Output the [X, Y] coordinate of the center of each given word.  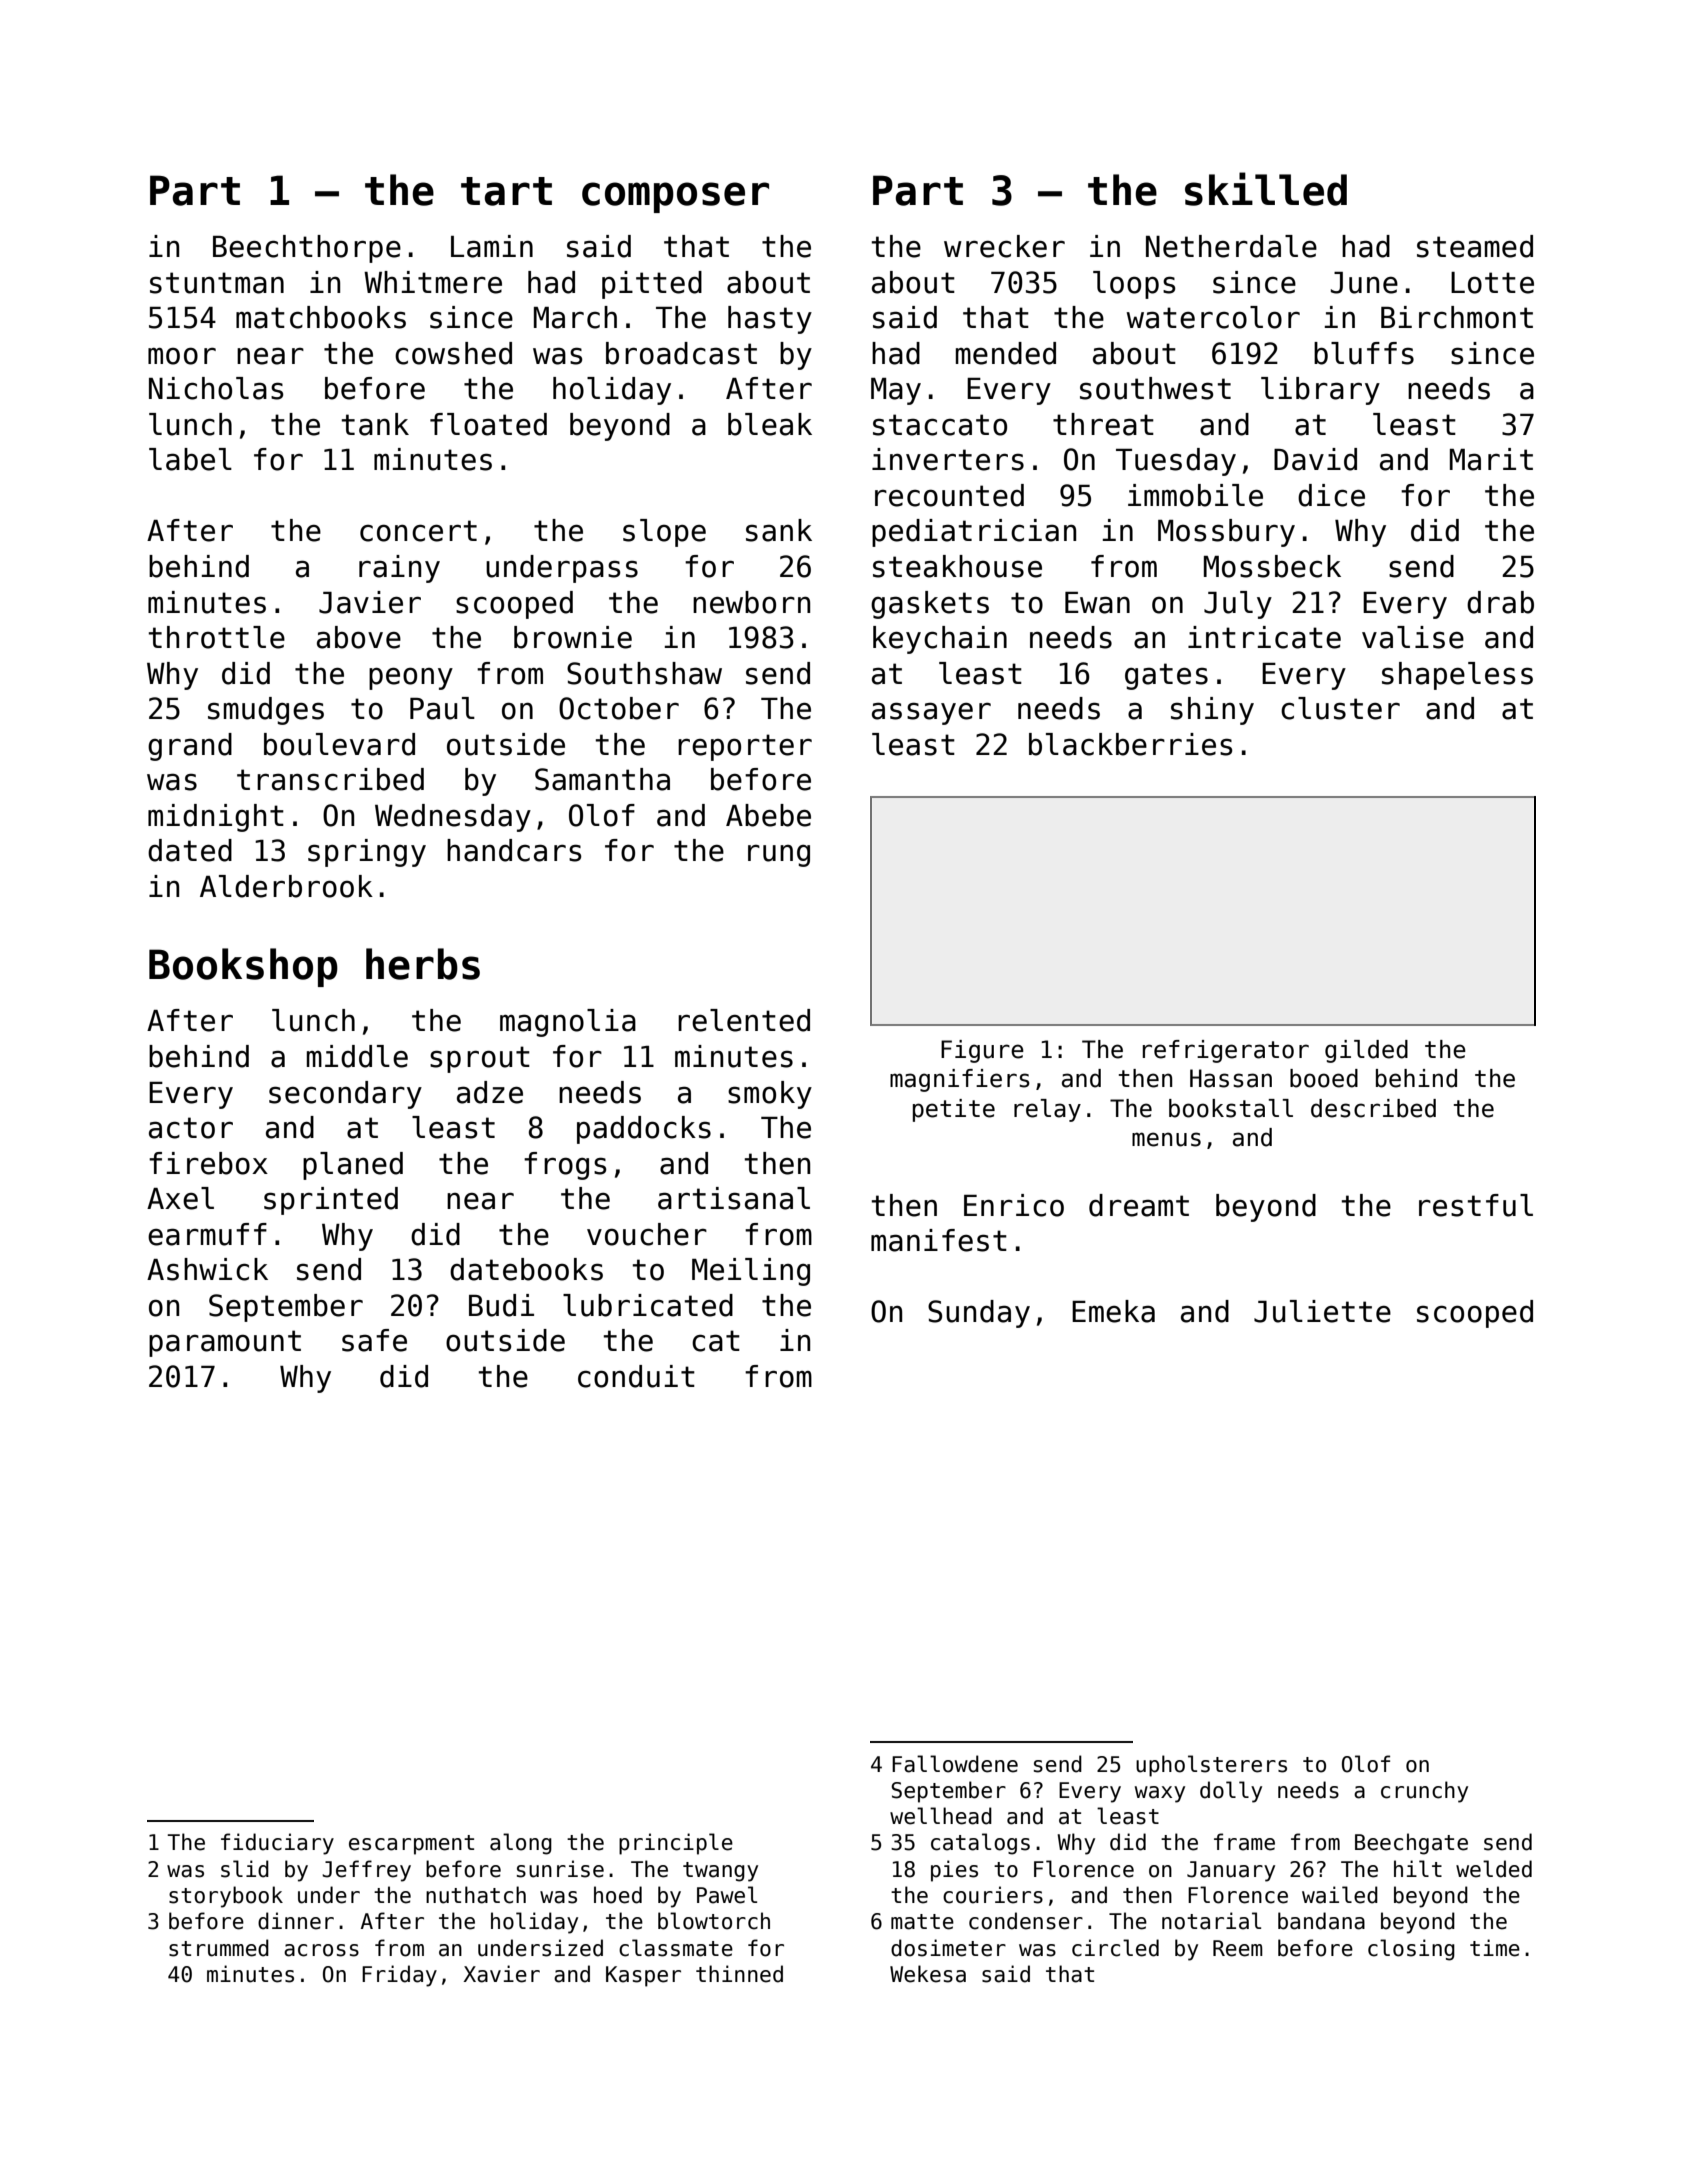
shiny [1212, 711]
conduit [636, 1376]
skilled [1266, 189]
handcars [514, 850]
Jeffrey [366, 1871]
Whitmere [433, 282]
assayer [931, 713]
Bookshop [243, 967]
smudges [266, 711]
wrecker [1004, 246]
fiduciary [277, 1844]
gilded [1366, 1051]
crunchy [1424, 1792]
